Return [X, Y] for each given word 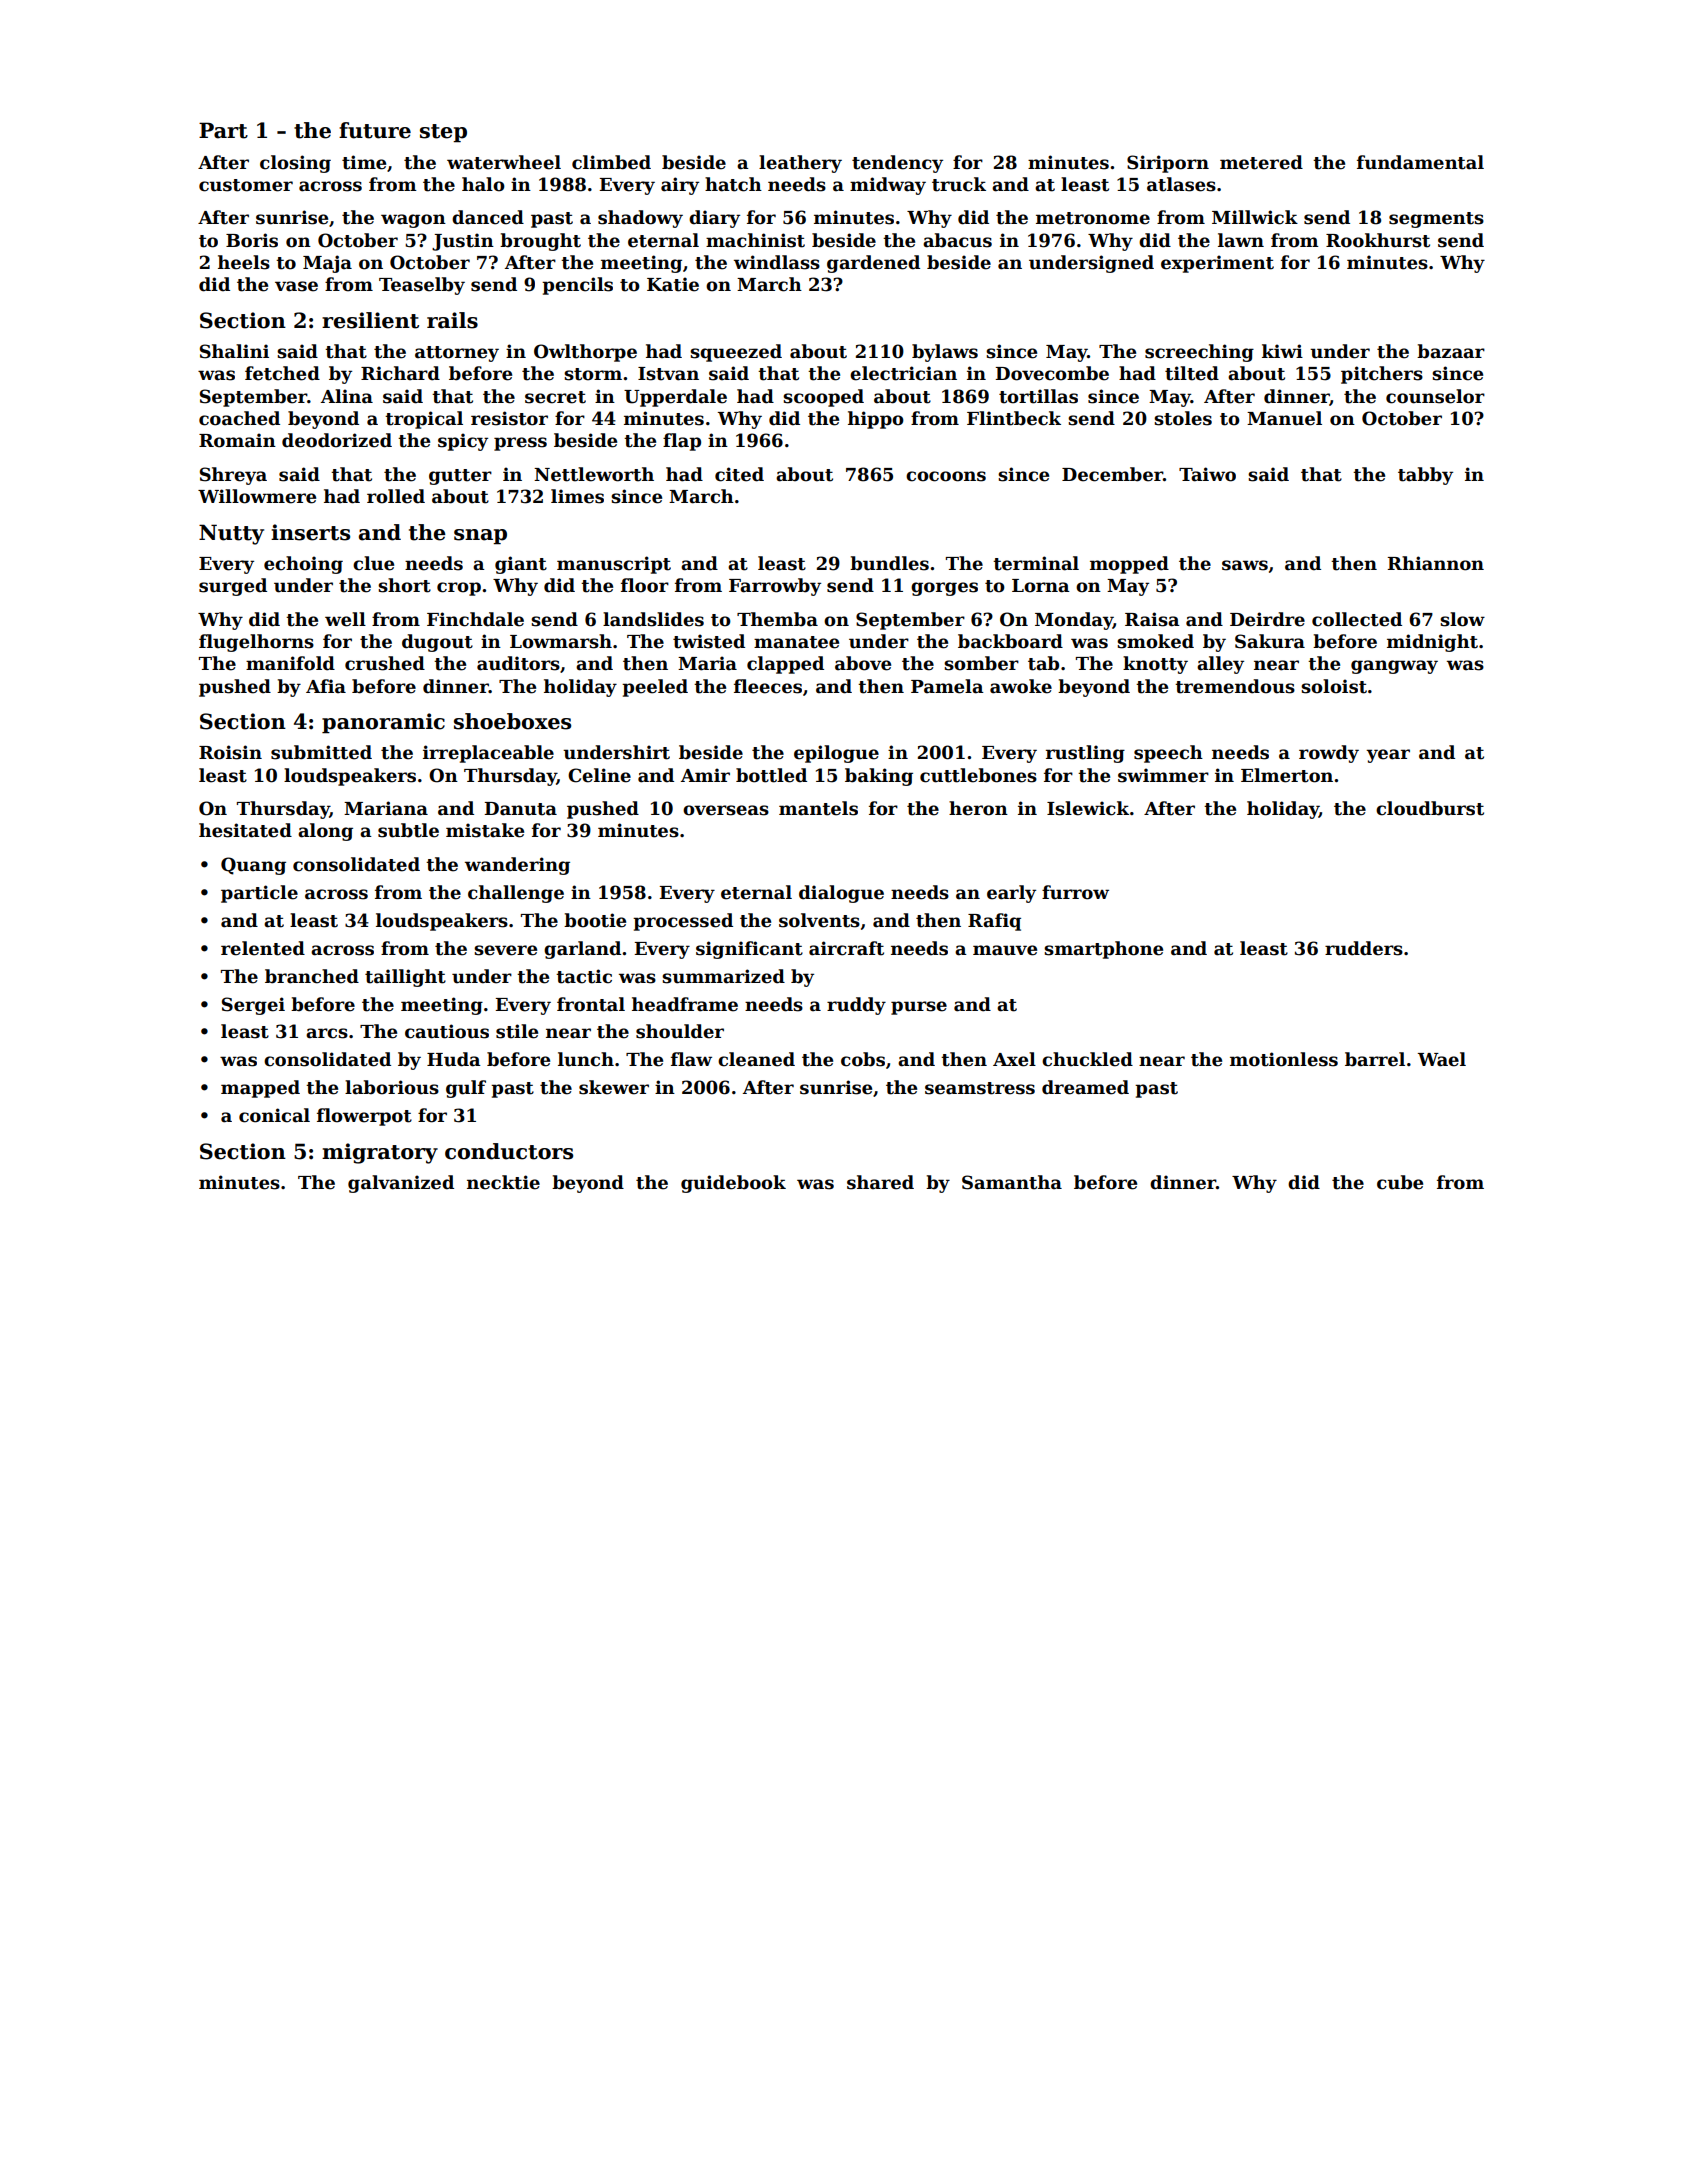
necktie [503, 1182]
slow [1462, 619]
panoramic [383, 723]
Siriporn [1168, 164]
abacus [957, 240]
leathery [800, 164]
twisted [709, 641]
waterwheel [504, 162]
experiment [1217, 264]
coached [239, 418]
